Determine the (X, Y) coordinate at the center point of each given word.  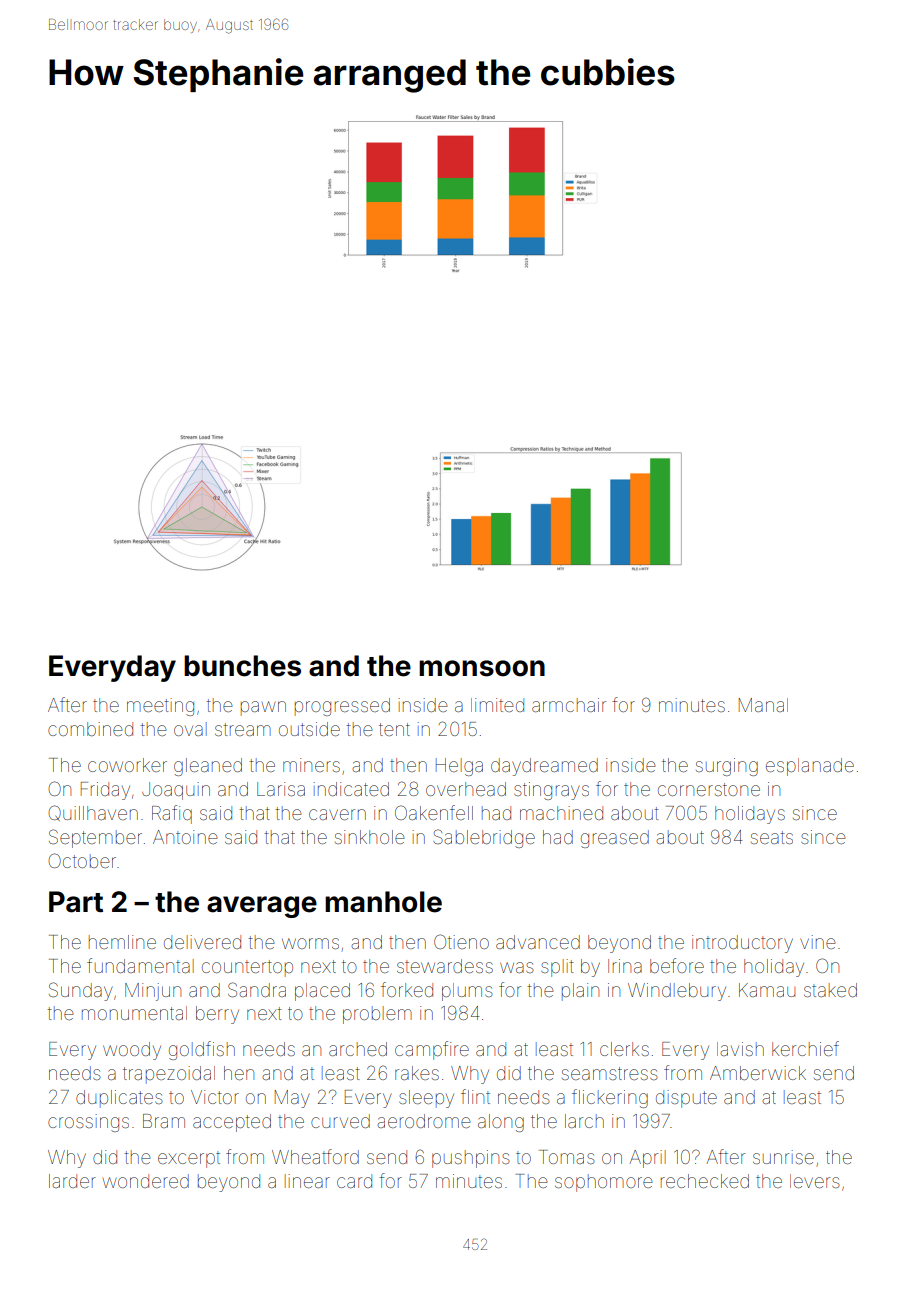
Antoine (185, 837)
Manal (763, 705)
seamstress (610, 1073)
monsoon (482, 668)
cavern (337, 814)
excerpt (189, 1159)
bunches (242, 666)
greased (615, 839)
